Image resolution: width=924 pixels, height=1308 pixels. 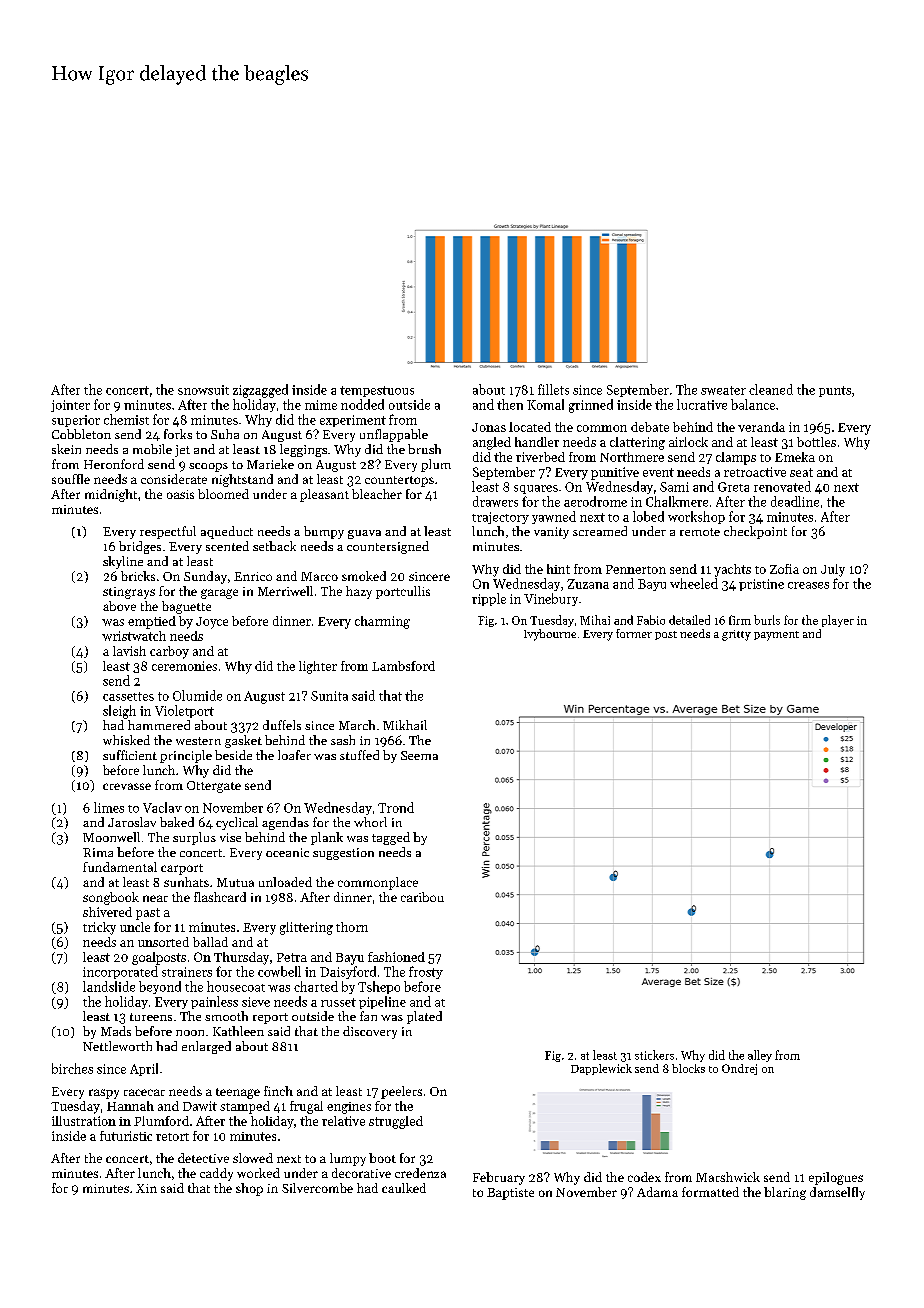 What do you see at coordinates (111, 495) in the screenshot?
I see `midnight` at bounding box center [111, 495].
